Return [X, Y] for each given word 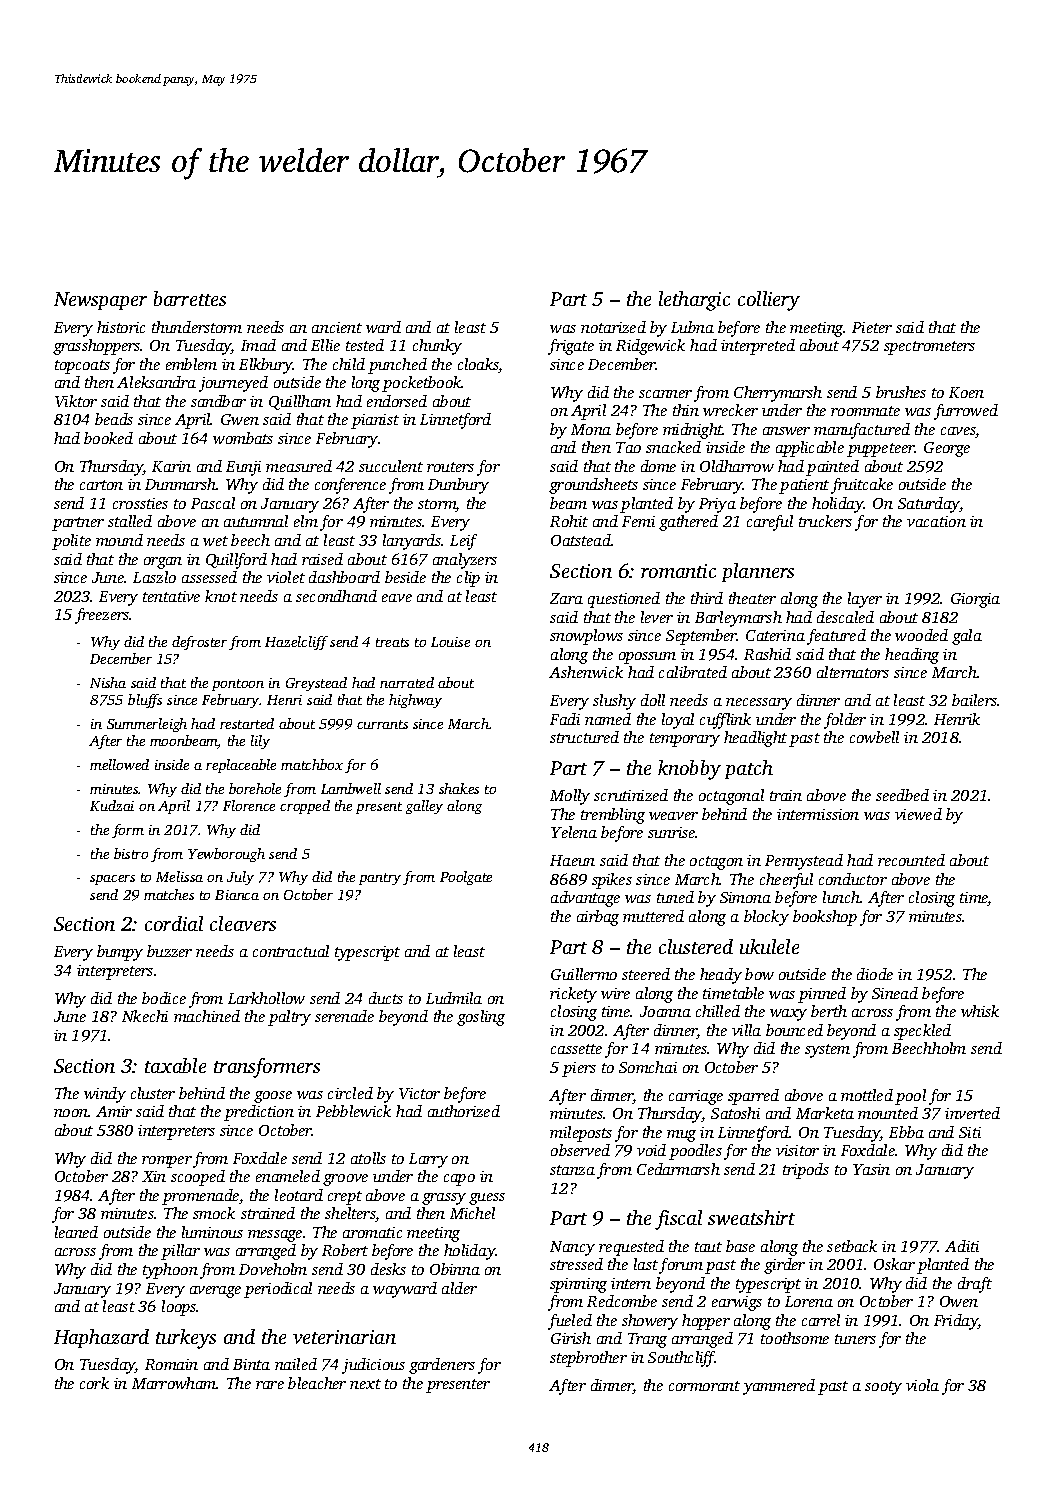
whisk [980, 1011]
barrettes [190, 298]
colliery [769, 301]
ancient [337, 327]
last [646, 1264]
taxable [175, 1065]
